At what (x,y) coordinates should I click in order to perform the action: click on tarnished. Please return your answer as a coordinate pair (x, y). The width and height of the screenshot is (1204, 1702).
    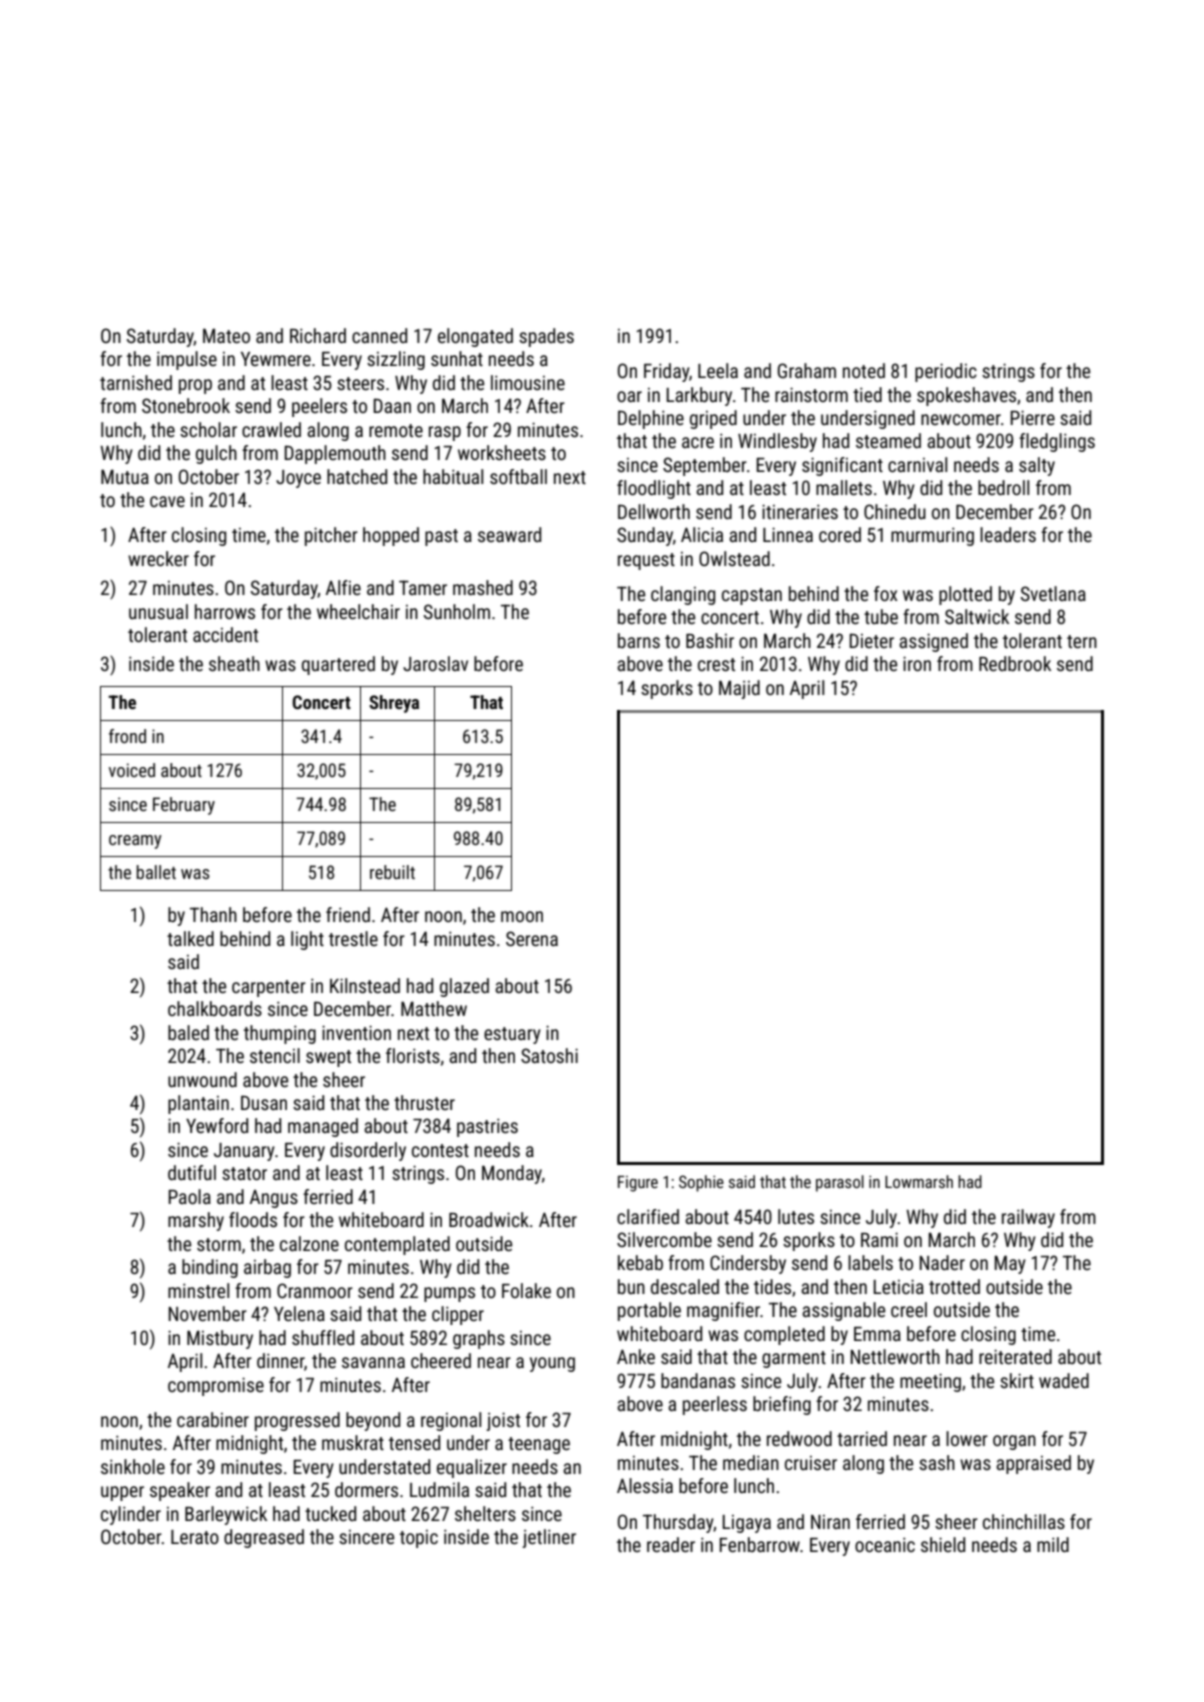
    Looking at the image, I should click on (136, 382).
